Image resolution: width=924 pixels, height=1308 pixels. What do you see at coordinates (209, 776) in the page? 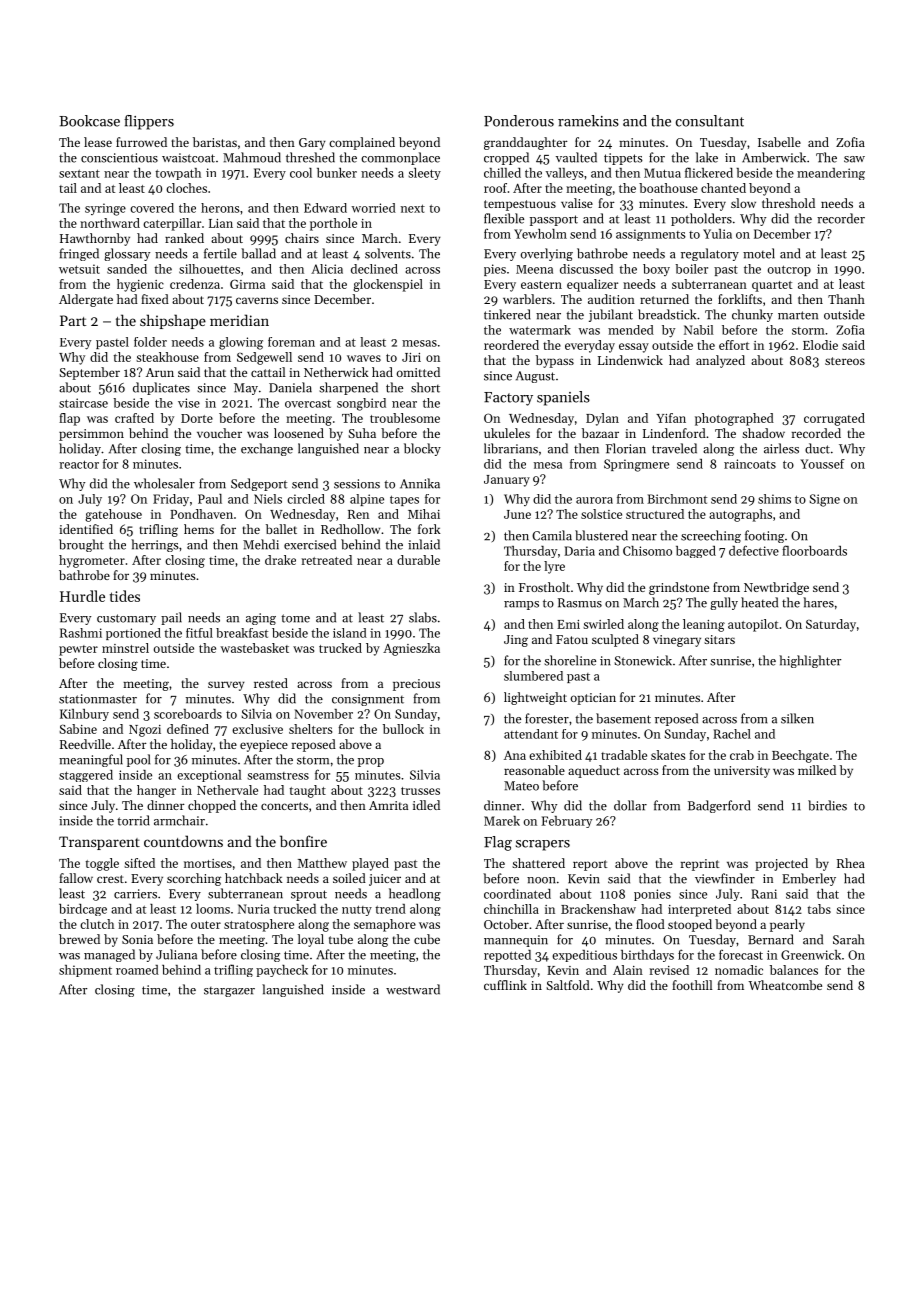
I see `exceptional` at bounding box center [209, 776].
